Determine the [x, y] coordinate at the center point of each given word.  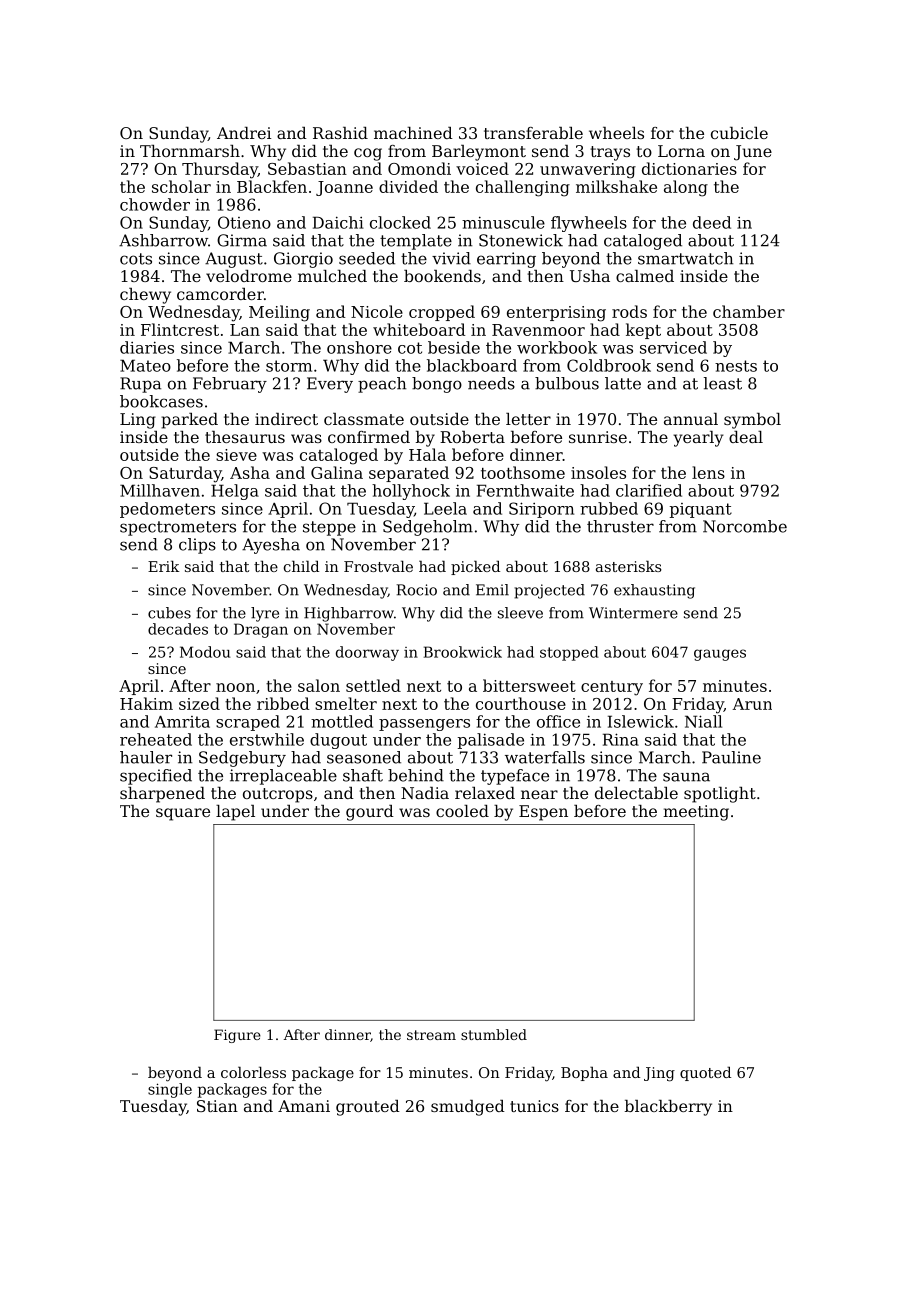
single [170, 1090]
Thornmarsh [190, 151]
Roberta [472, 437]
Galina [337, 472]
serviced [673, 347]
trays [610, 153]
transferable [533, 133]
